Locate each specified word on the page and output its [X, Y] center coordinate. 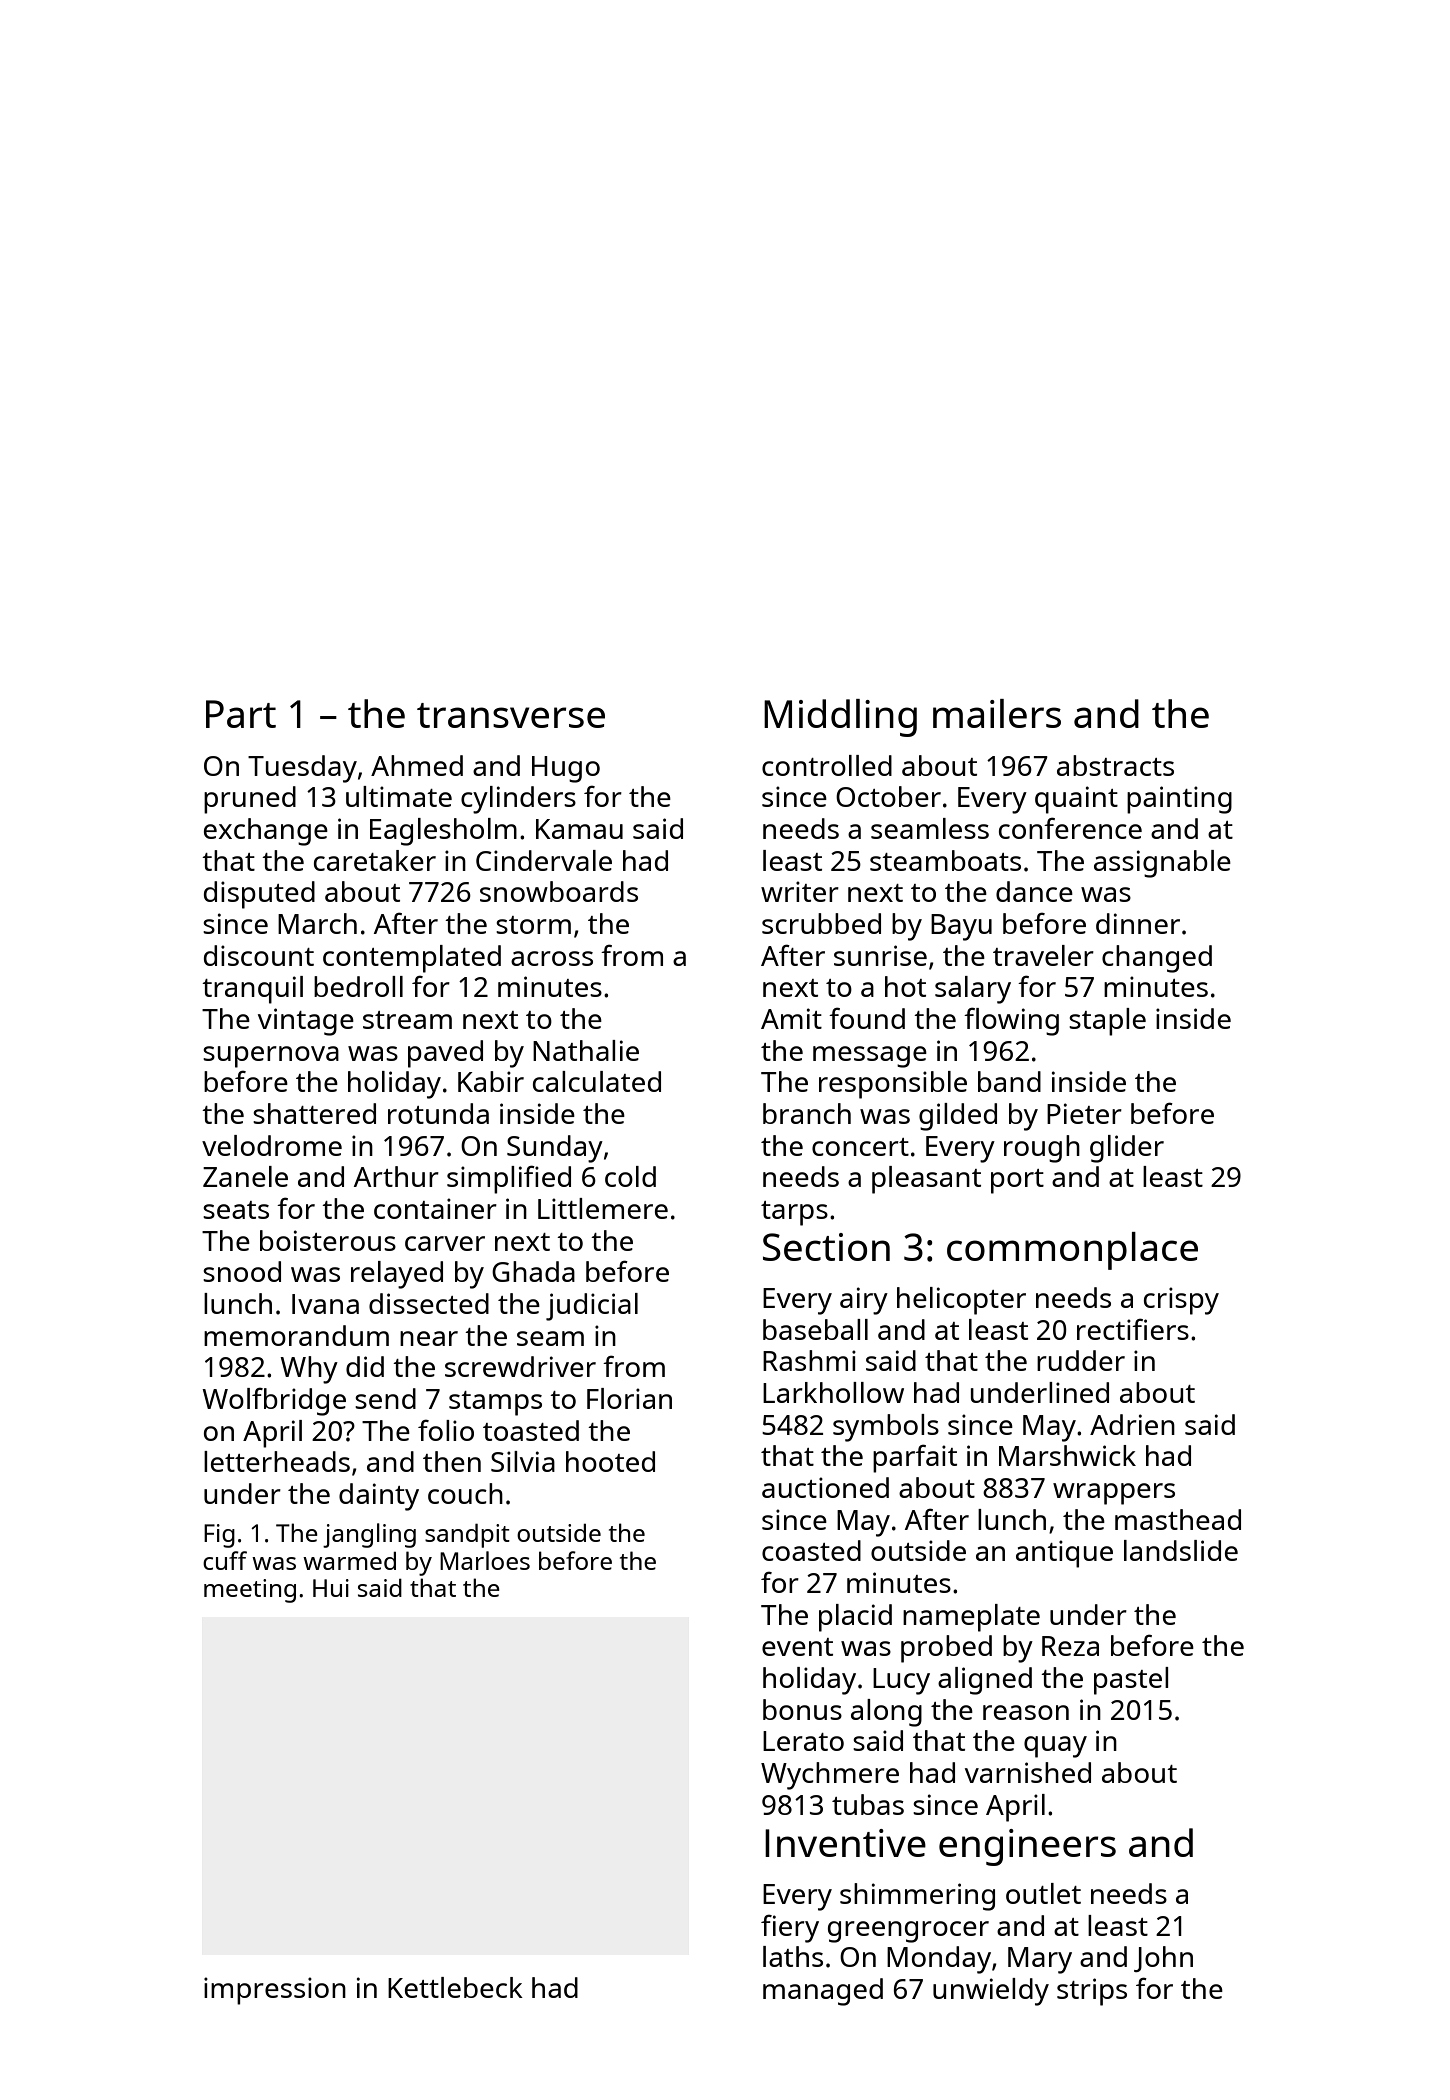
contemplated [412, 959]
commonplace [1072, 1251]
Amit [791, 1018]
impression [275, 1991]
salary [973, 990]
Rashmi [809, 1360]
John [1163, 1959]
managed [823, 1992]
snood [242, 1271]
